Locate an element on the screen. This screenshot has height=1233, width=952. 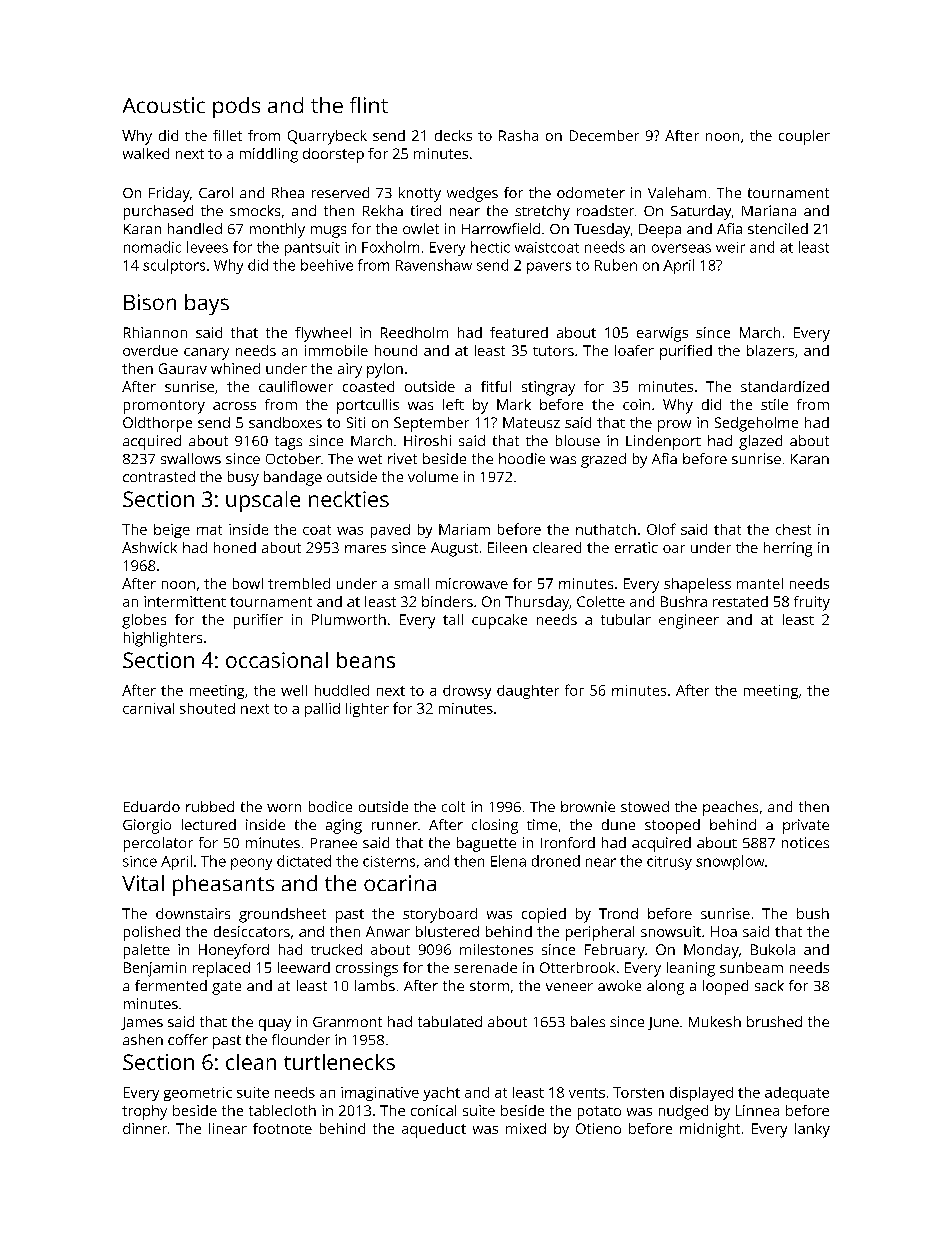
stowed is located at coordinates (645, 806).
